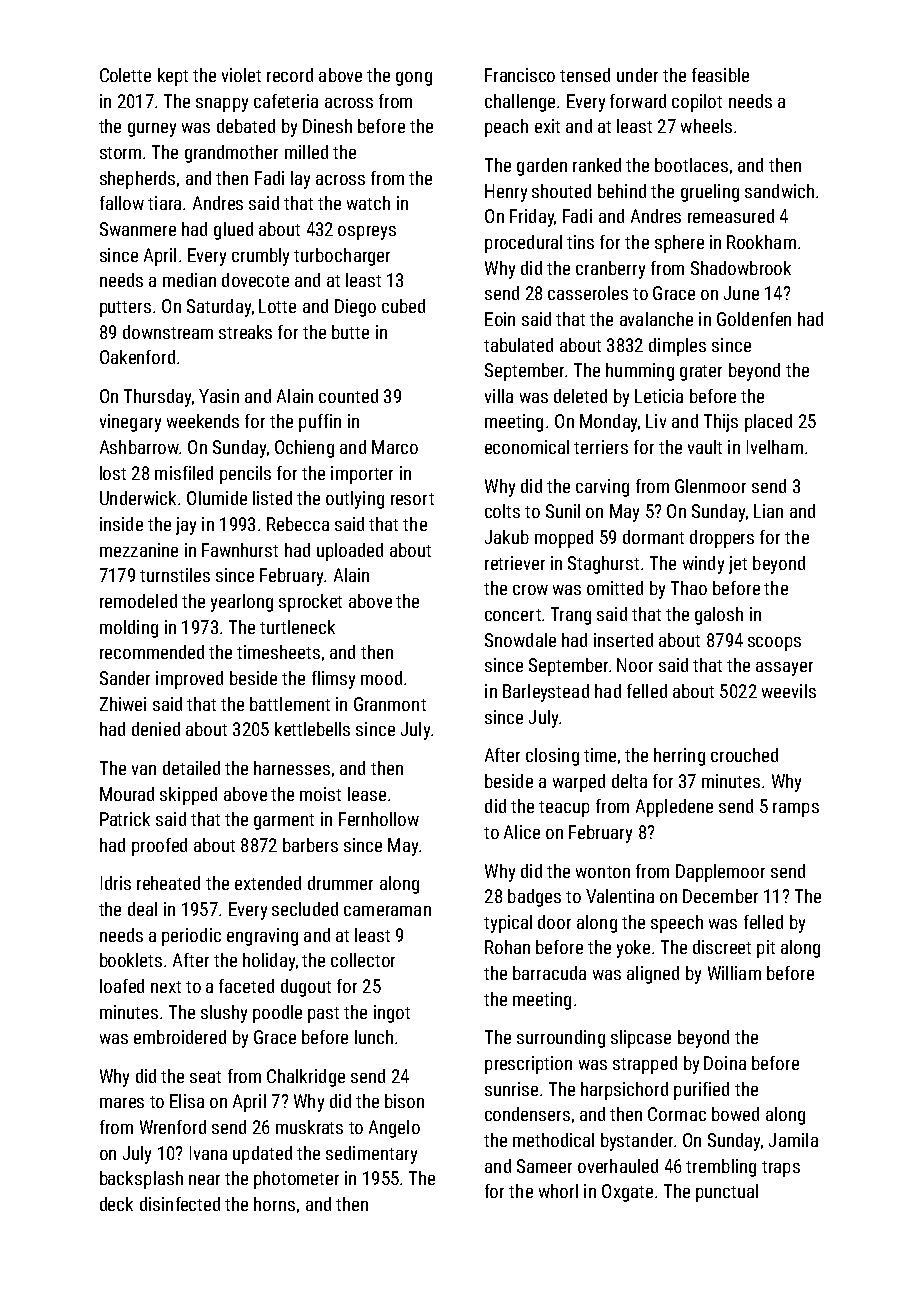 This page has height=1314, width=924. What do you see at coordinates (585, 75) in the page?
I see `tensed` at bounding box center [585, 75].
